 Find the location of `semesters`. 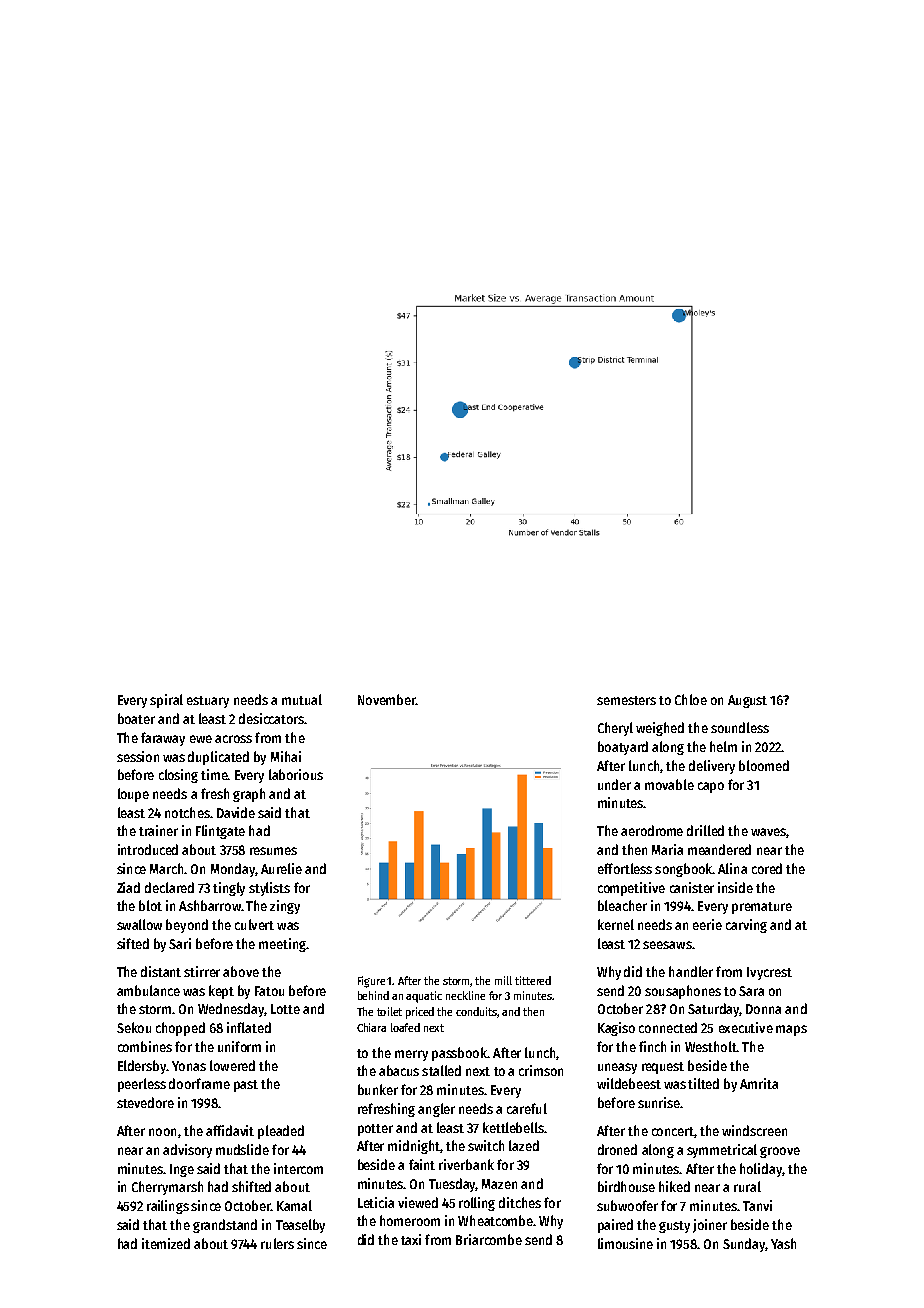

semesters is located at coordinates (626, 700).
